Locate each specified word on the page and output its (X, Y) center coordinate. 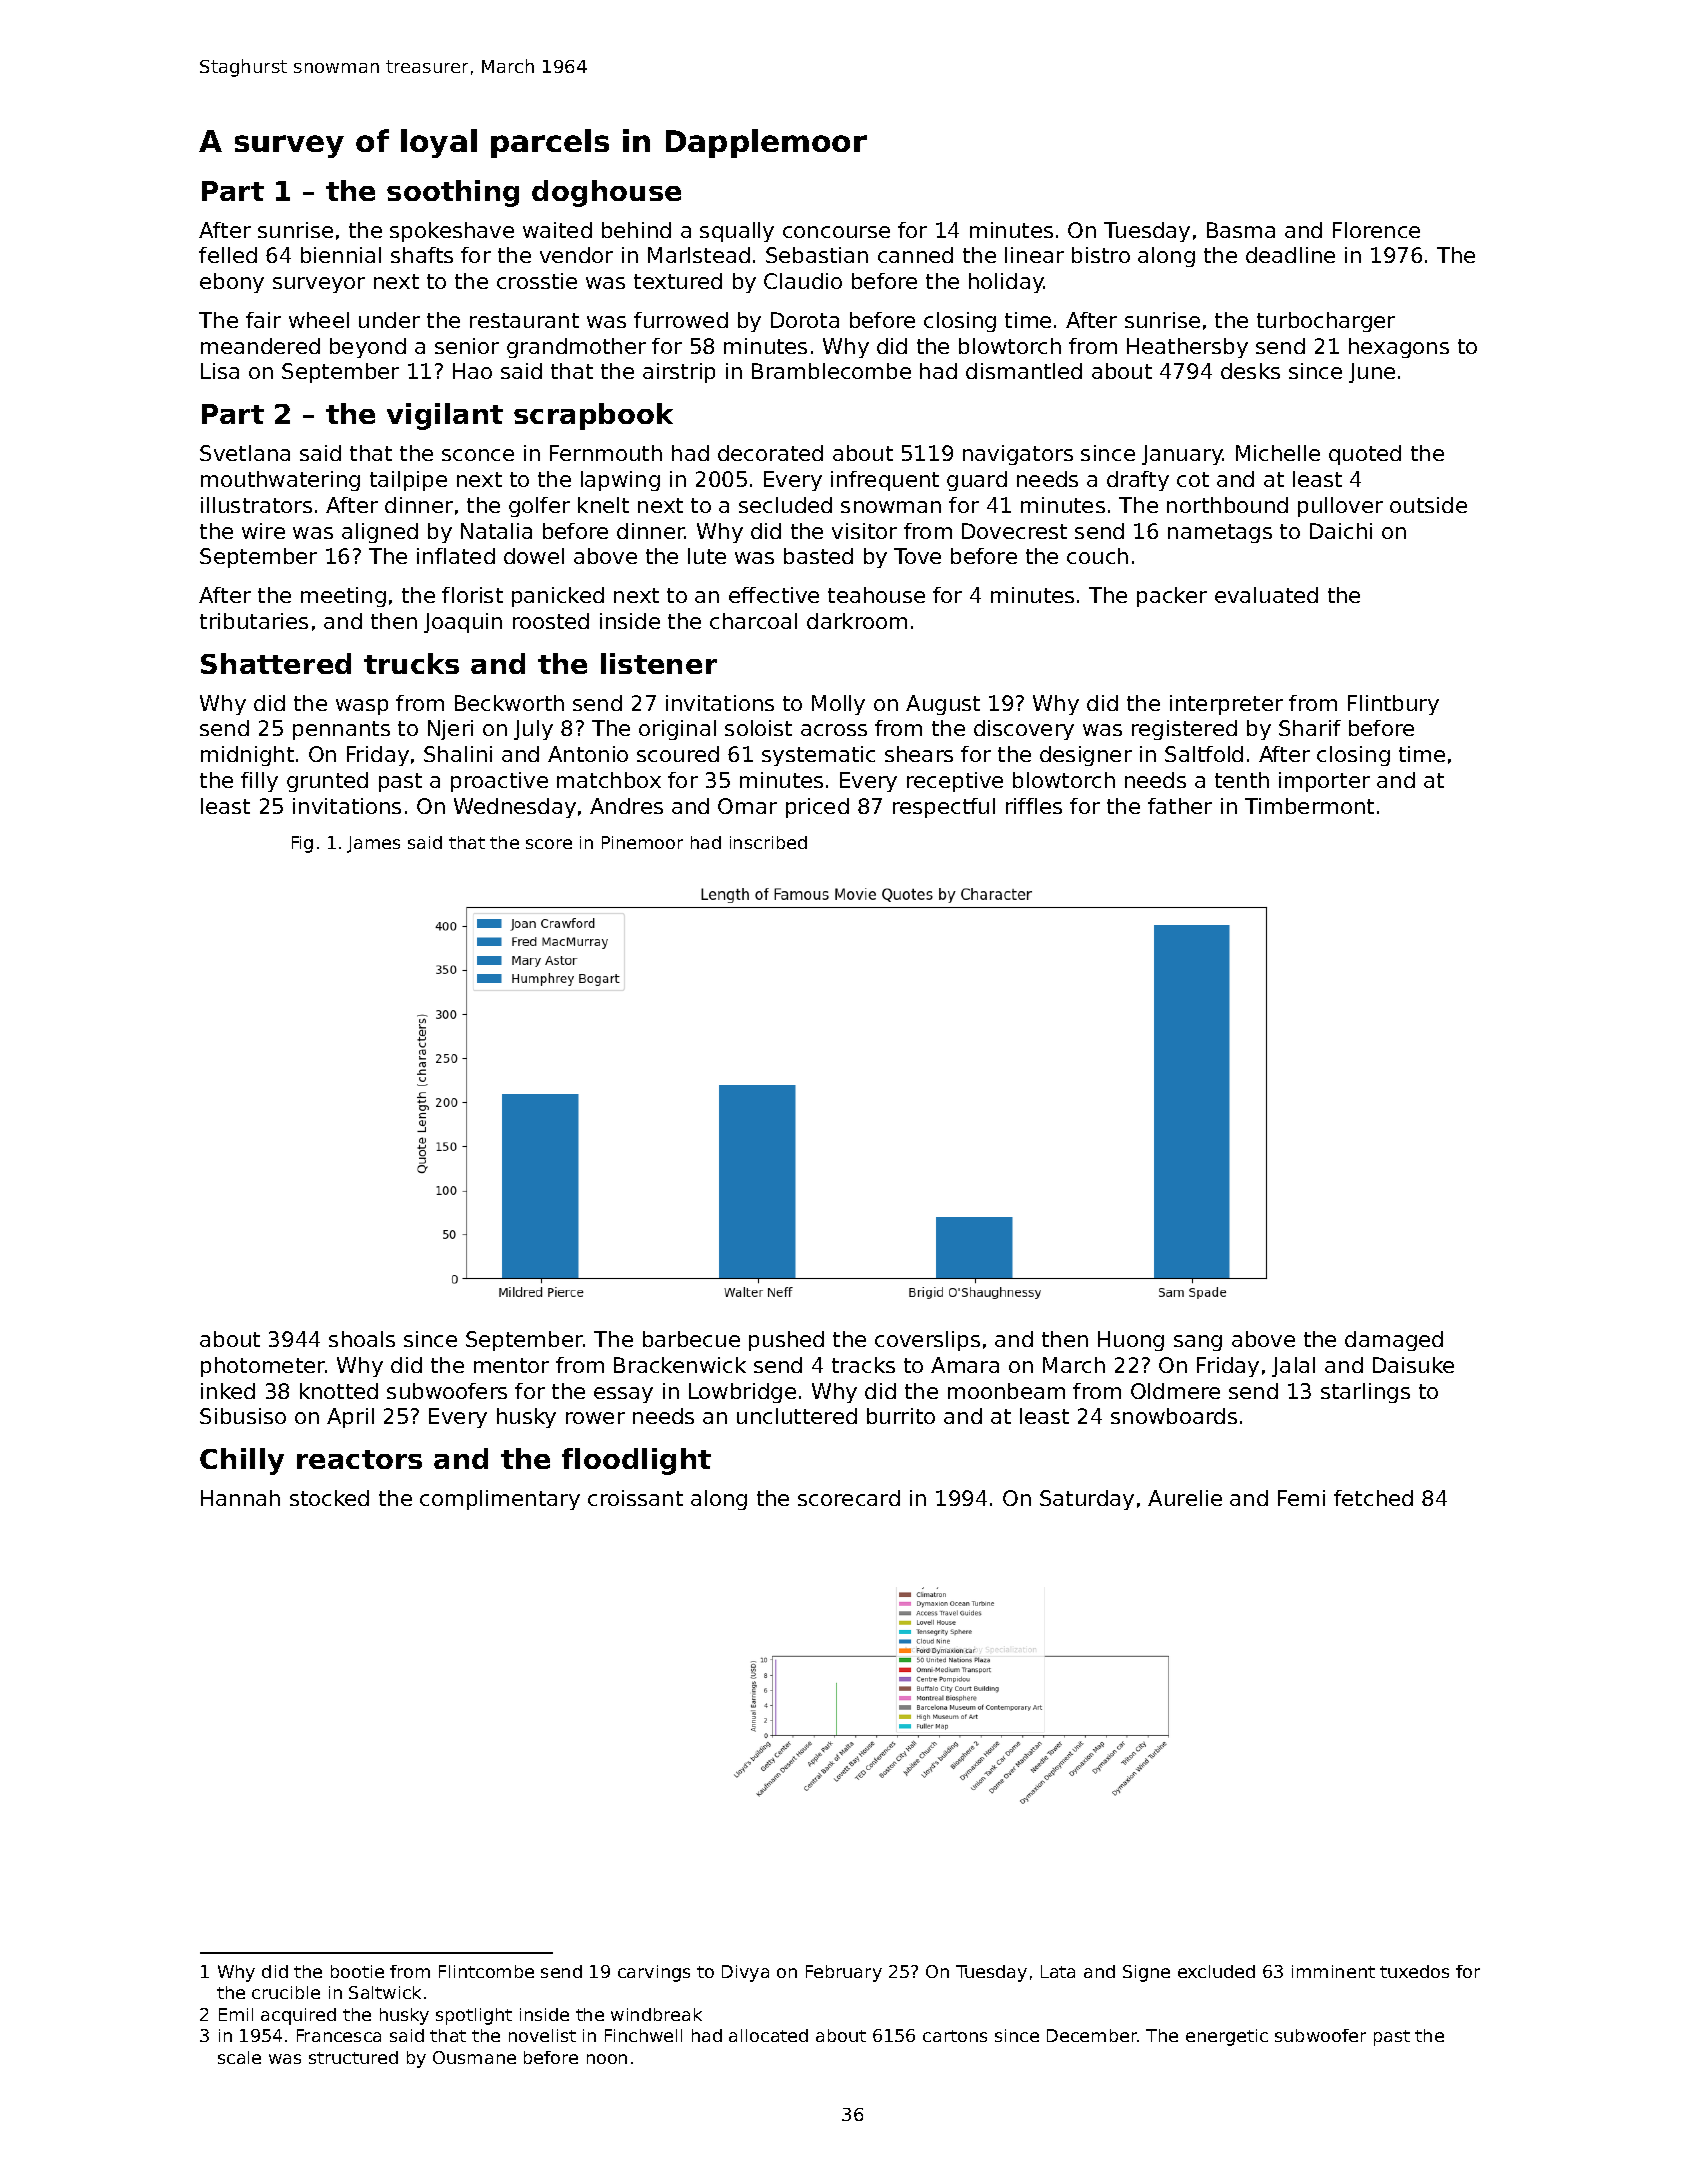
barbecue (691, 1339)
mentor (511, 1365)
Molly (838, 705)
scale (239, 2057)
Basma (1241, 230)
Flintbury (1393, 705)
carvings (654, 1973)
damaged (1394, 1341)
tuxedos (1414, 1971)
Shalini (458, 754)
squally (737, 232)
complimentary (500, 1500)
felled (228, 255)
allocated (768, 2035)
